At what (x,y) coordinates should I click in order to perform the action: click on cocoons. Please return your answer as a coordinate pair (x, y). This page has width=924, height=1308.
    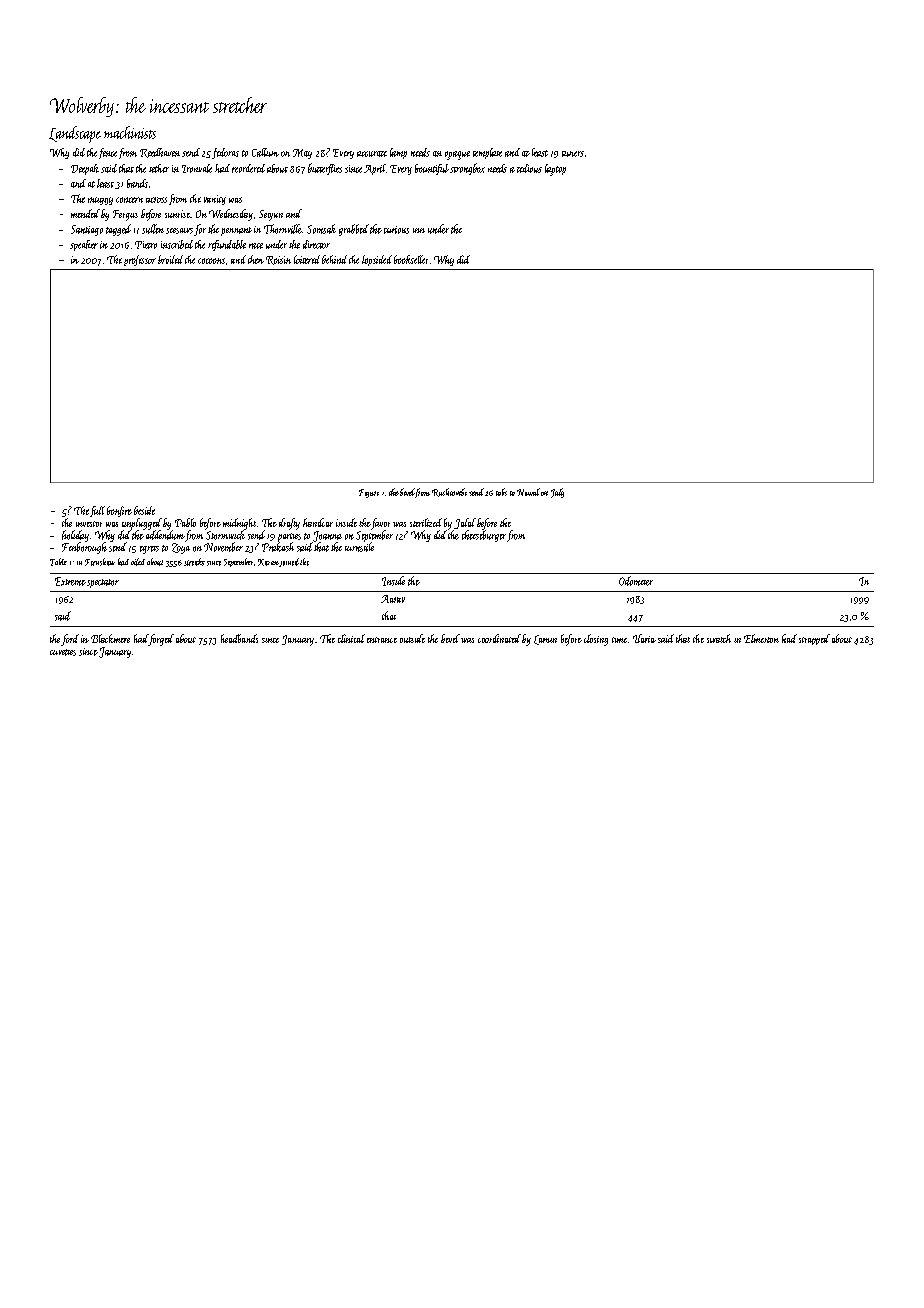
    Looking at the image, I should click on (211, 261).
